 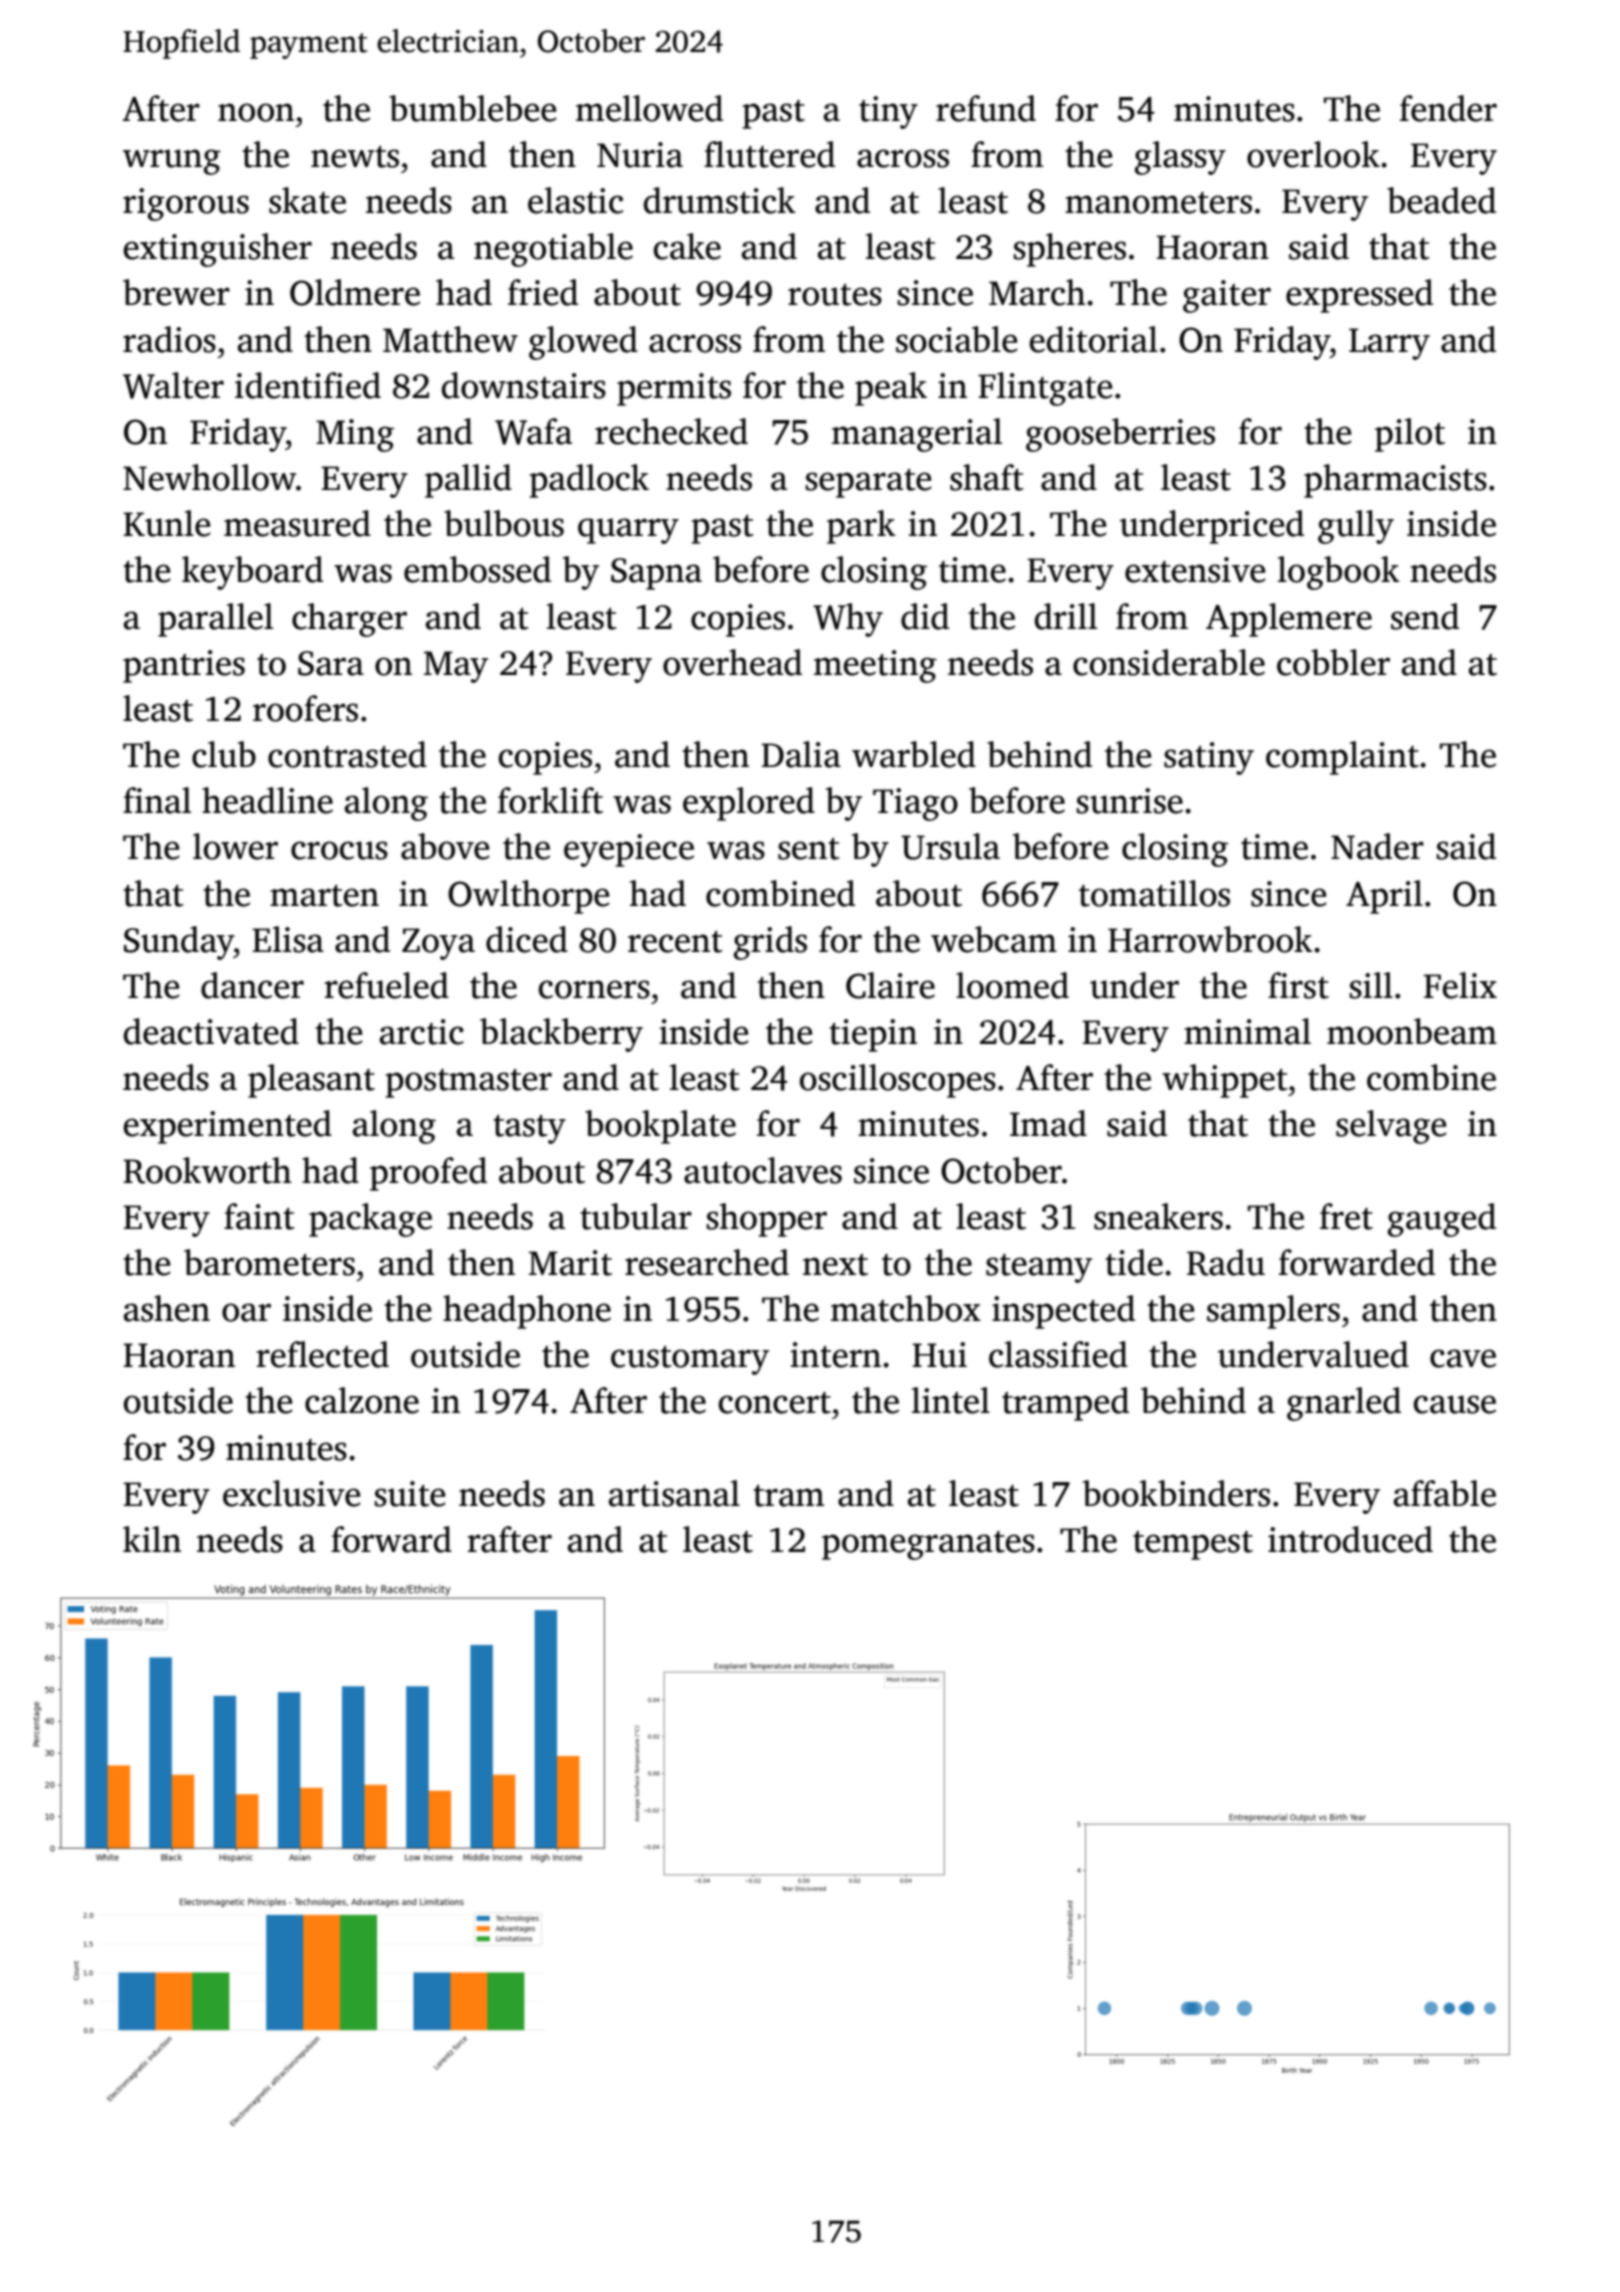 What do you see at coordinates (914, 754) in the screenshot?
I see `warbled` at bounding box center [914, 754].
